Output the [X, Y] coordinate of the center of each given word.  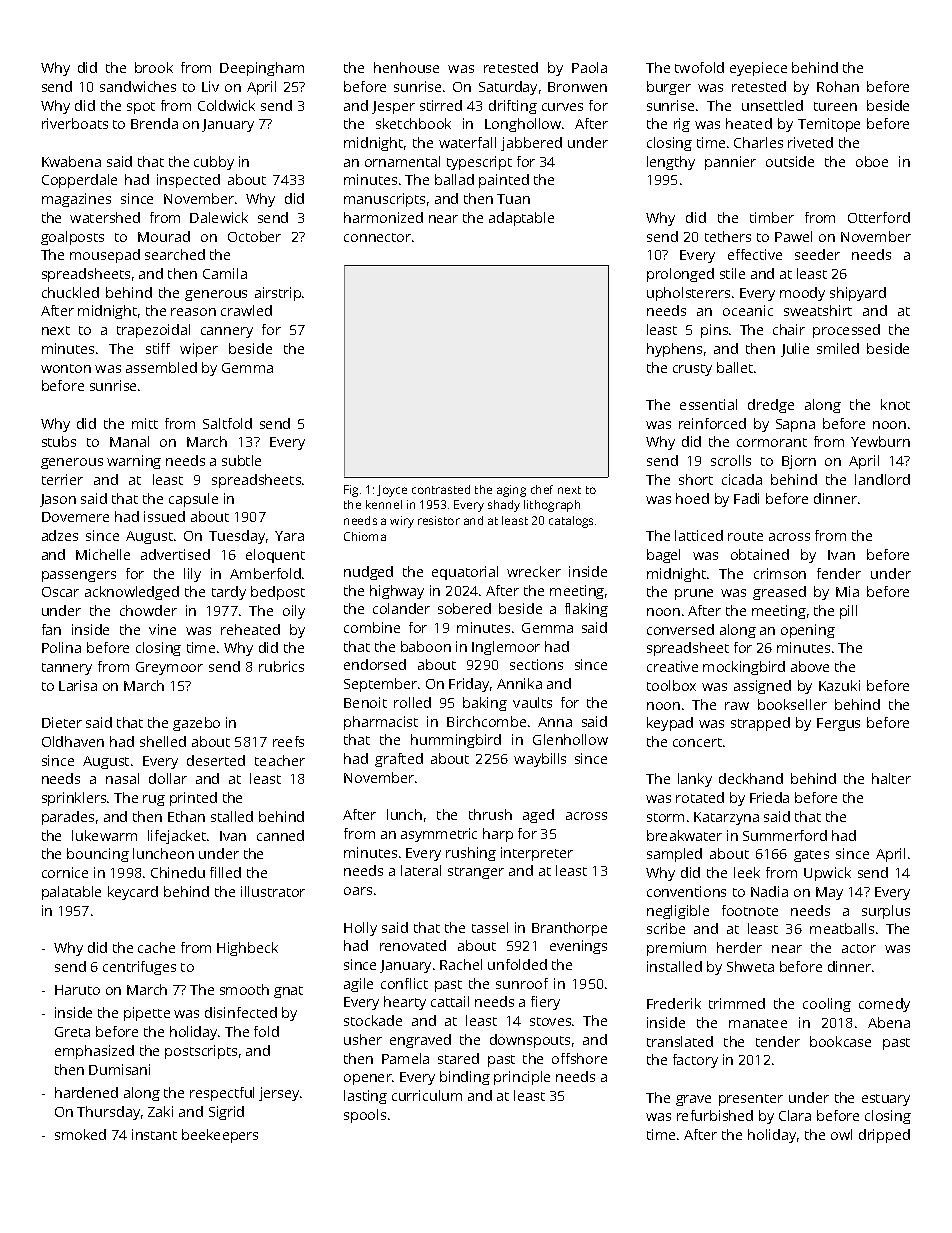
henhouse [406, 67]
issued [164, 516]
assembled [161, 367]
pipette [147, 1014]
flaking [586, 610]
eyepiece [758, 69]
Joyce [392, 491]
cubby [214, 163]
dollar [168, 778]
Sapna [795, 425]
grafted [399, 760]
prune [694, 594]
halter [891, 778]
